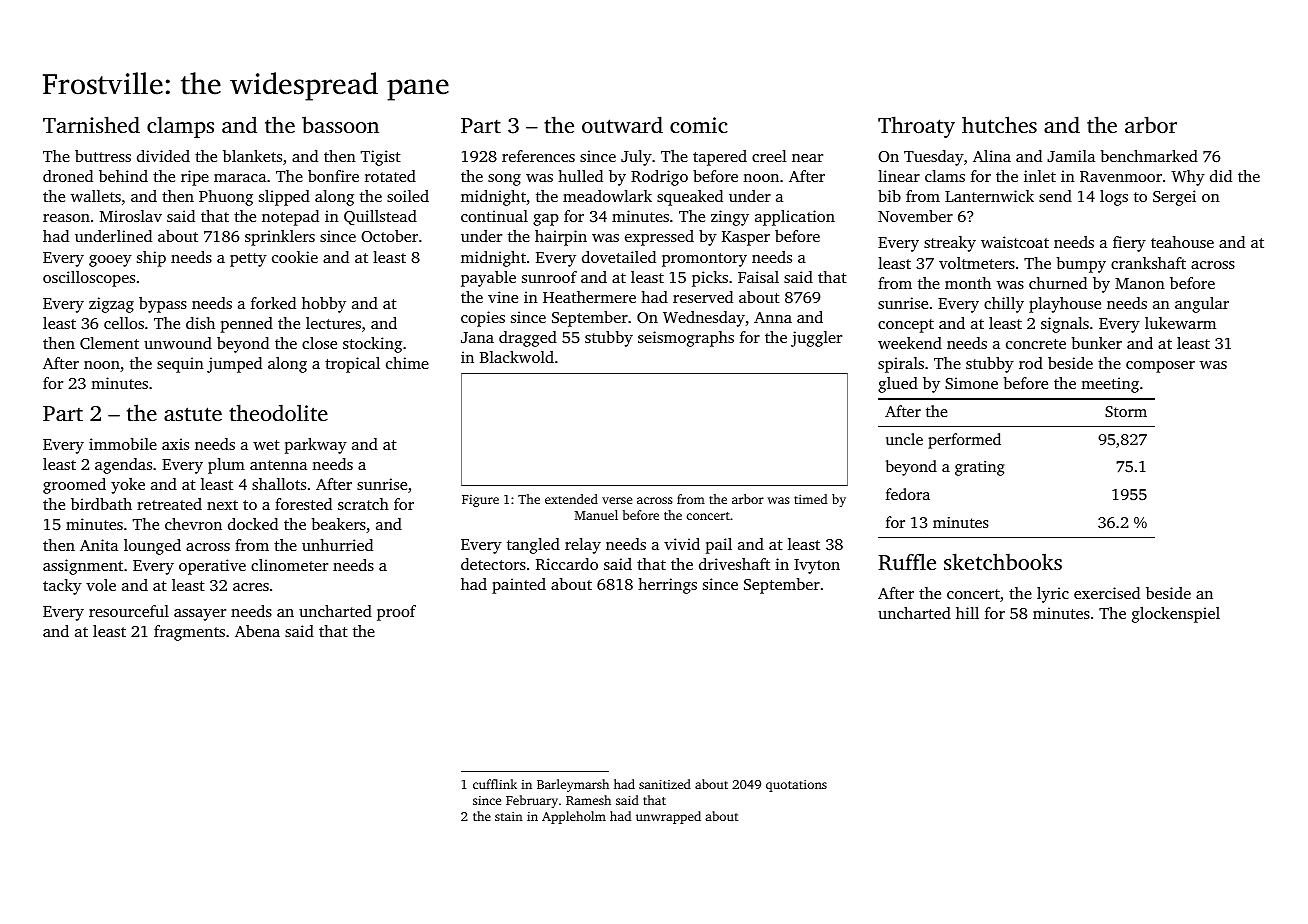  Describe the element at coordinates (278, 465) in the screenshot. I see `antenna` at that location.
